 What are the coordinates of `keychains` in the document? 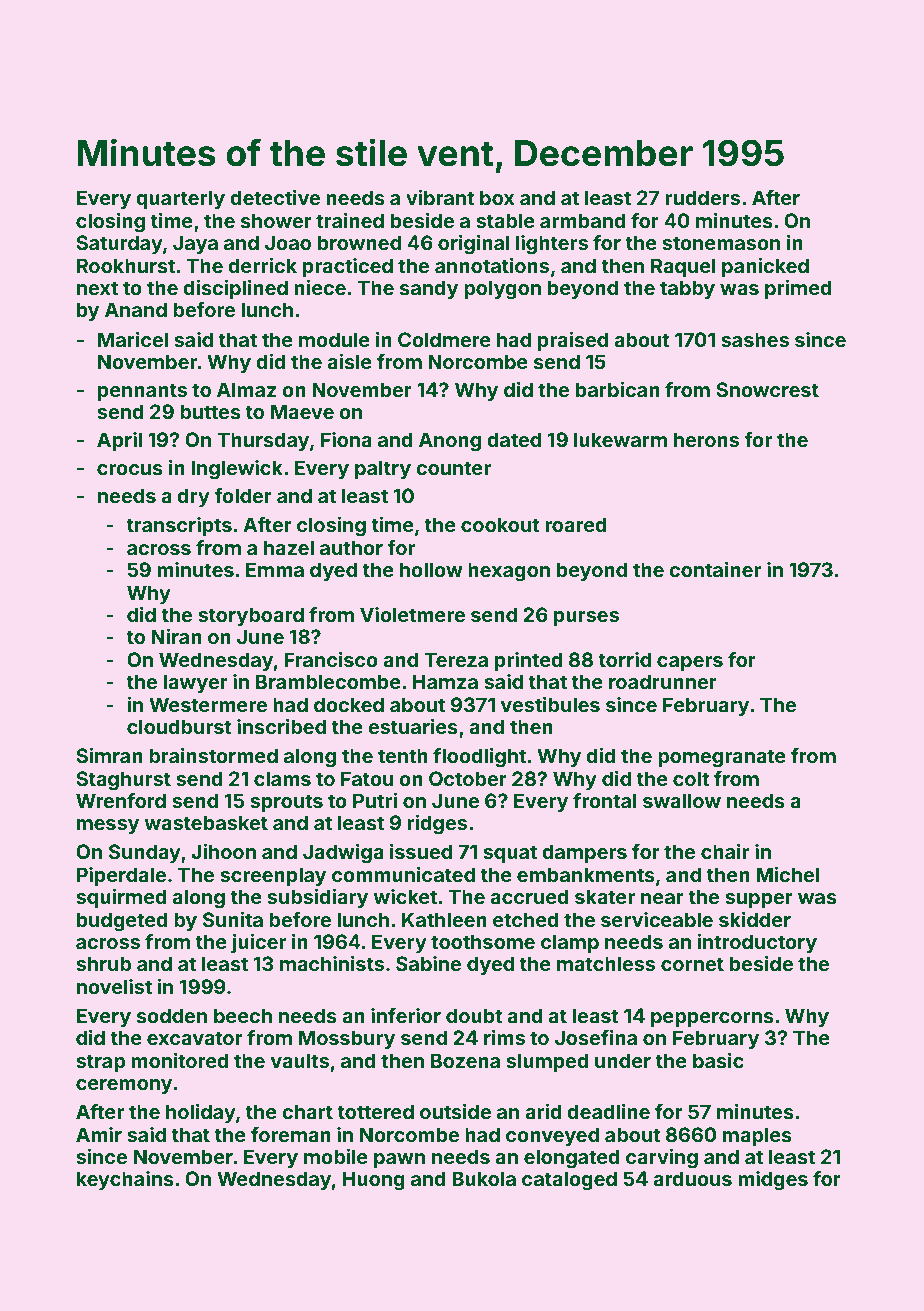 It's located at (125, 1180).
